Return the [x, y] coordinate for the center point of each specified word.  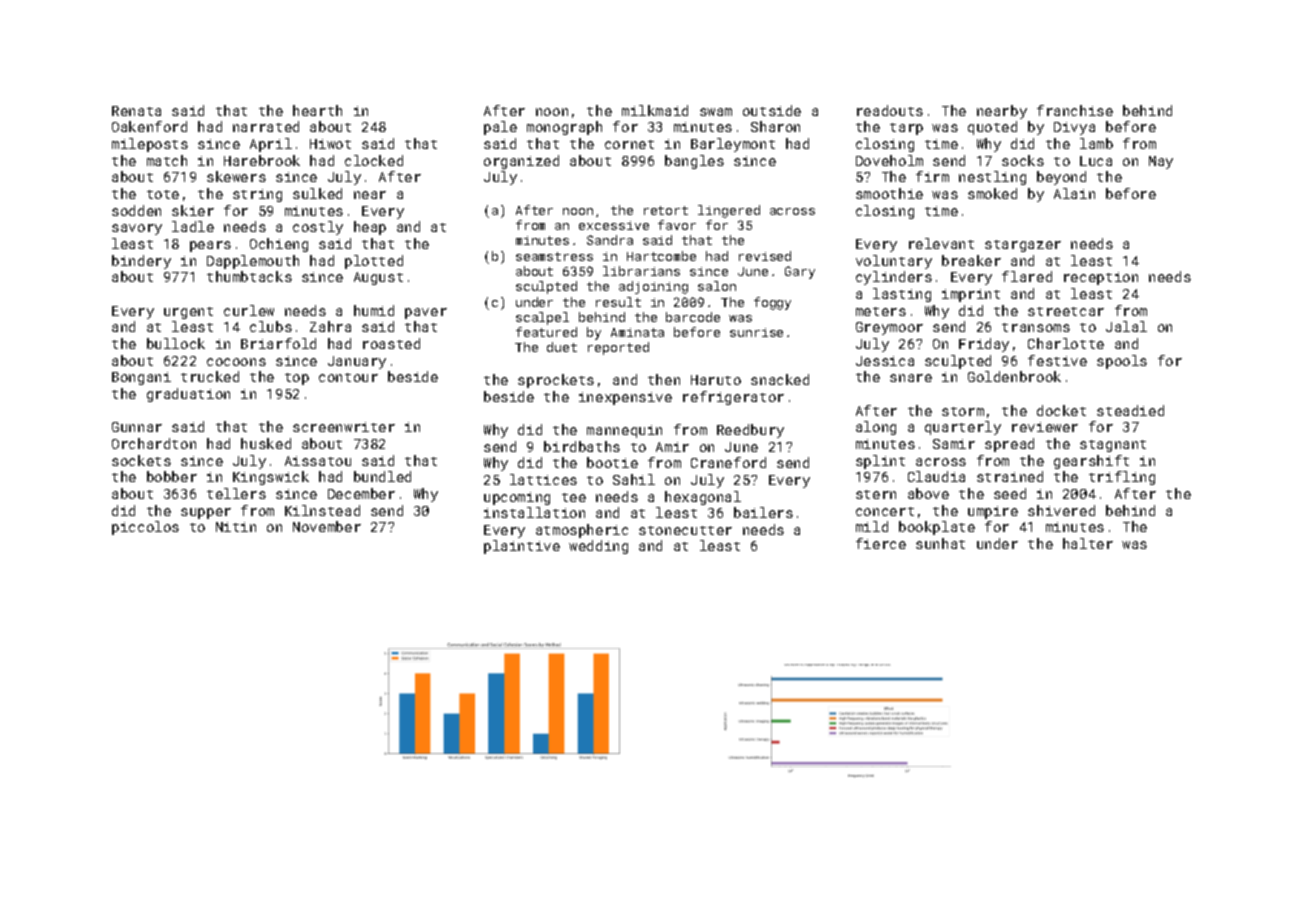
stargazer [1023, 246]
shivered [1061, 510]
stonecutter [685, 530]
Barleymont [733, 145]
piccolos [145, 528]
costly [318, 228]
